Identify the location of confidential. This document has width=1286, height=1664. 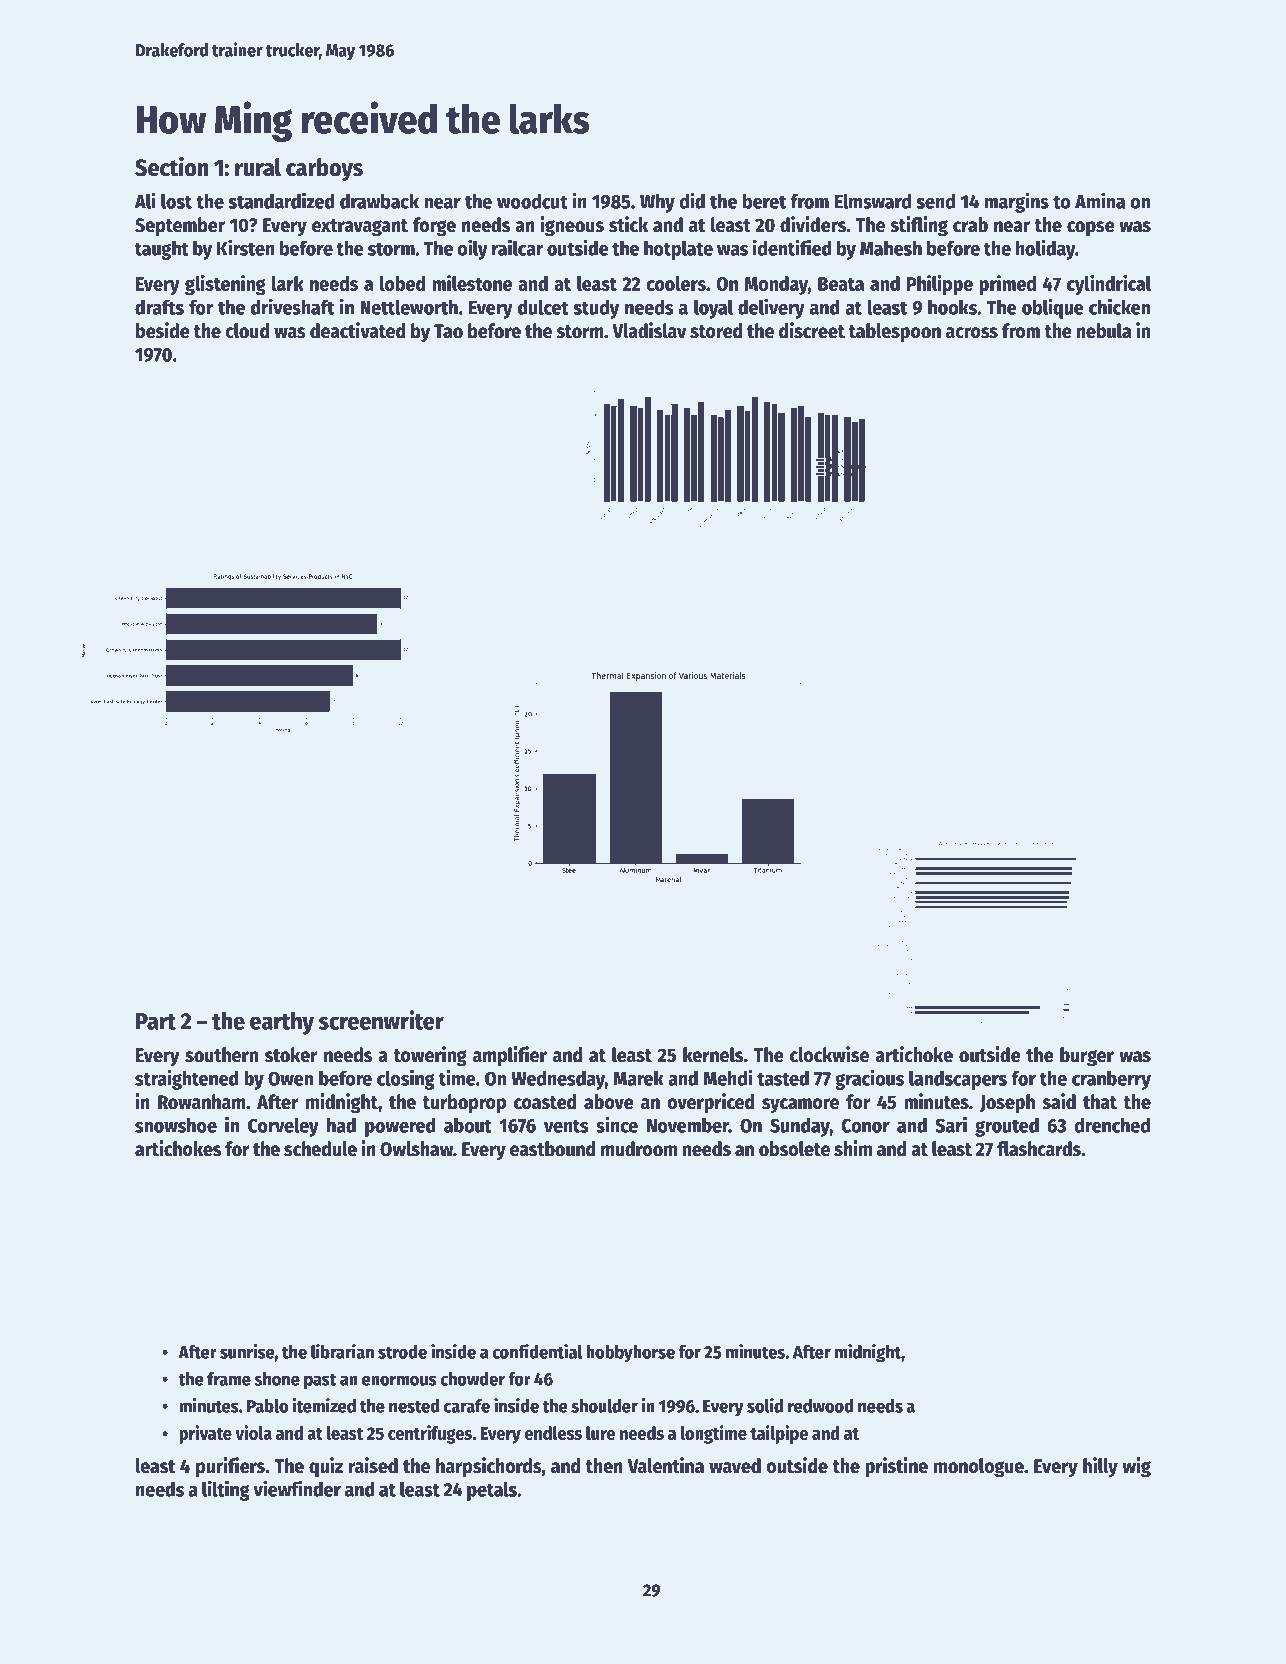
(537, 1351).
